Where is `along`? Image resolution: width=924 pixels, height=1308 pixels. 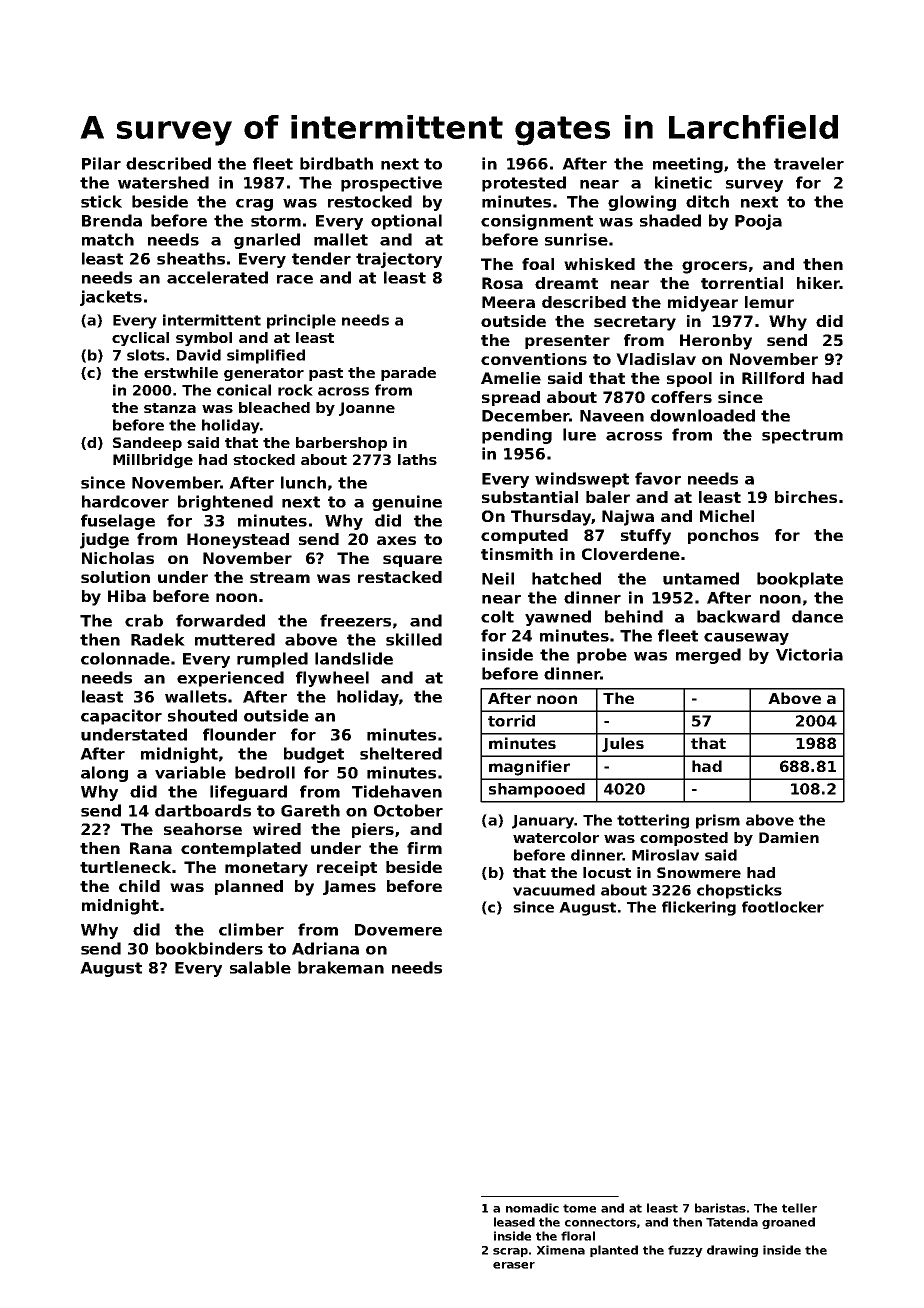 along is located at coordinates (104, 774).
